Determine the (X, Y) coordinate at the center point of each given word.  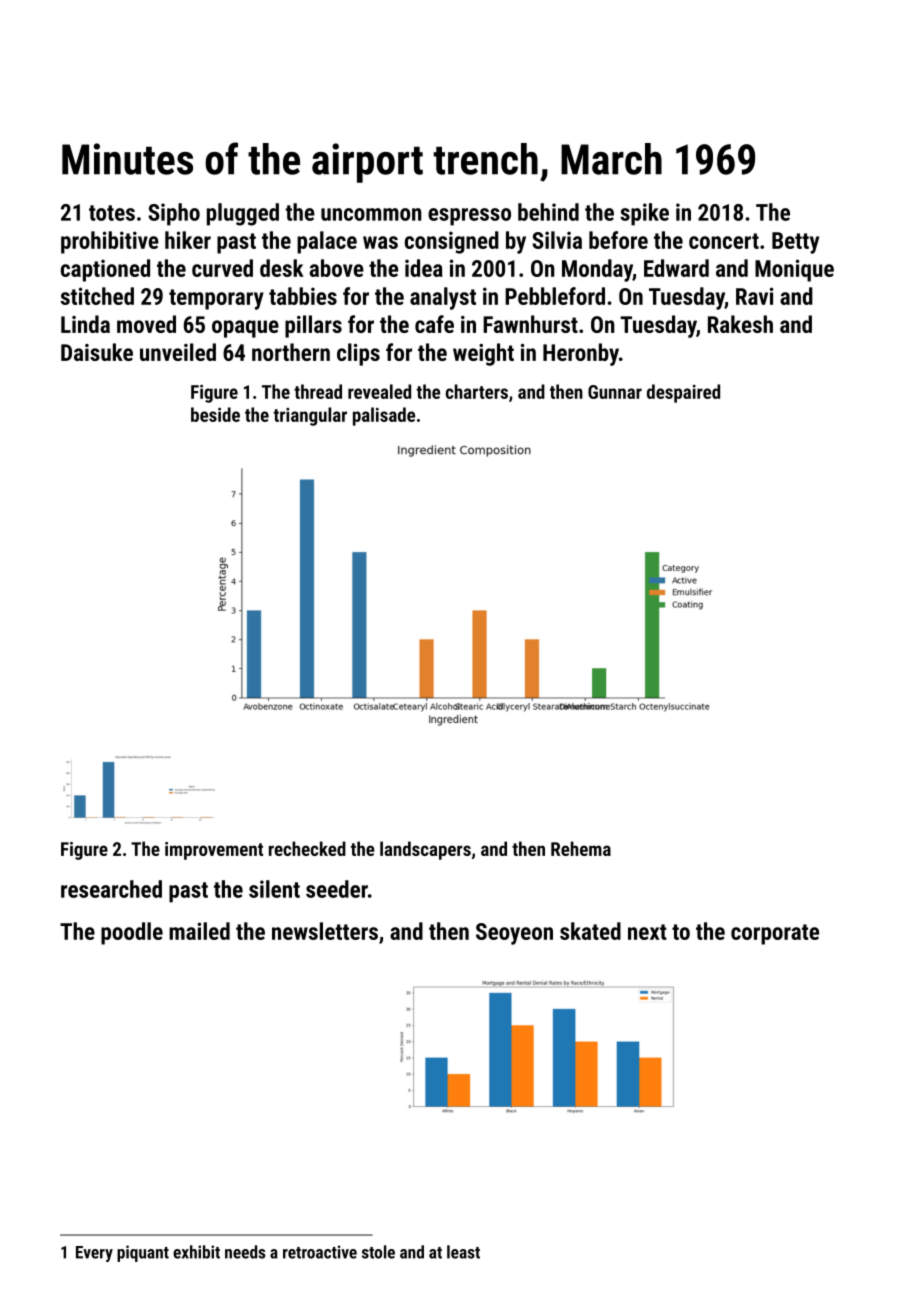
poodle (132, 933)
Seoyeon (514, 934)
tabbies (303, 296)
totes (112, 213)
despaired (683, 393)
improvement (214, 851)
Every (94, 1254)
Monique (794, 270)
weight (483, 354)
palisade (384, 416)
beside (215, 414)
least (463, 1252)
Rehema (581, 848)
